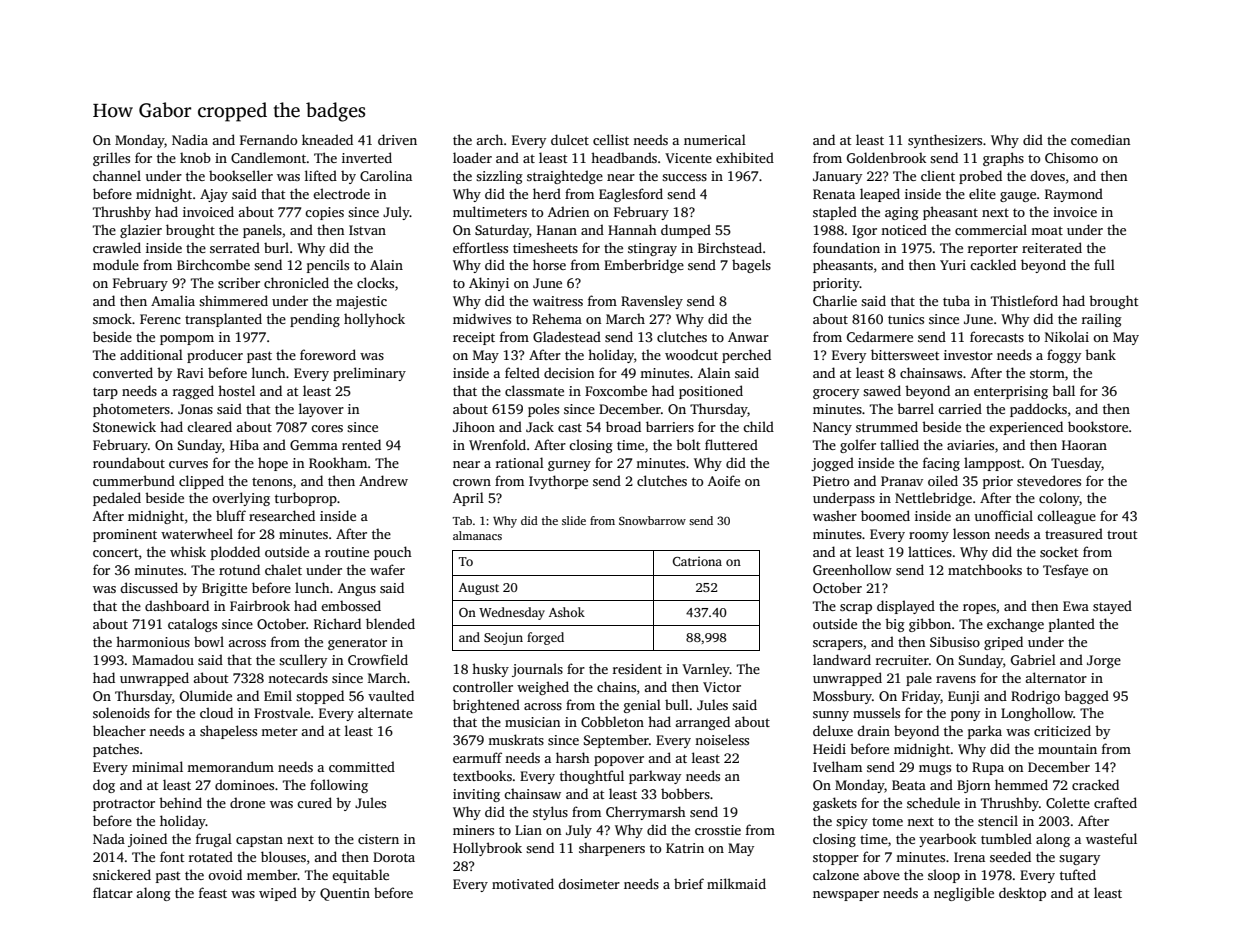  Describe the element at coordinates (567, 612) in the document. I see `Ashok` at that location.
